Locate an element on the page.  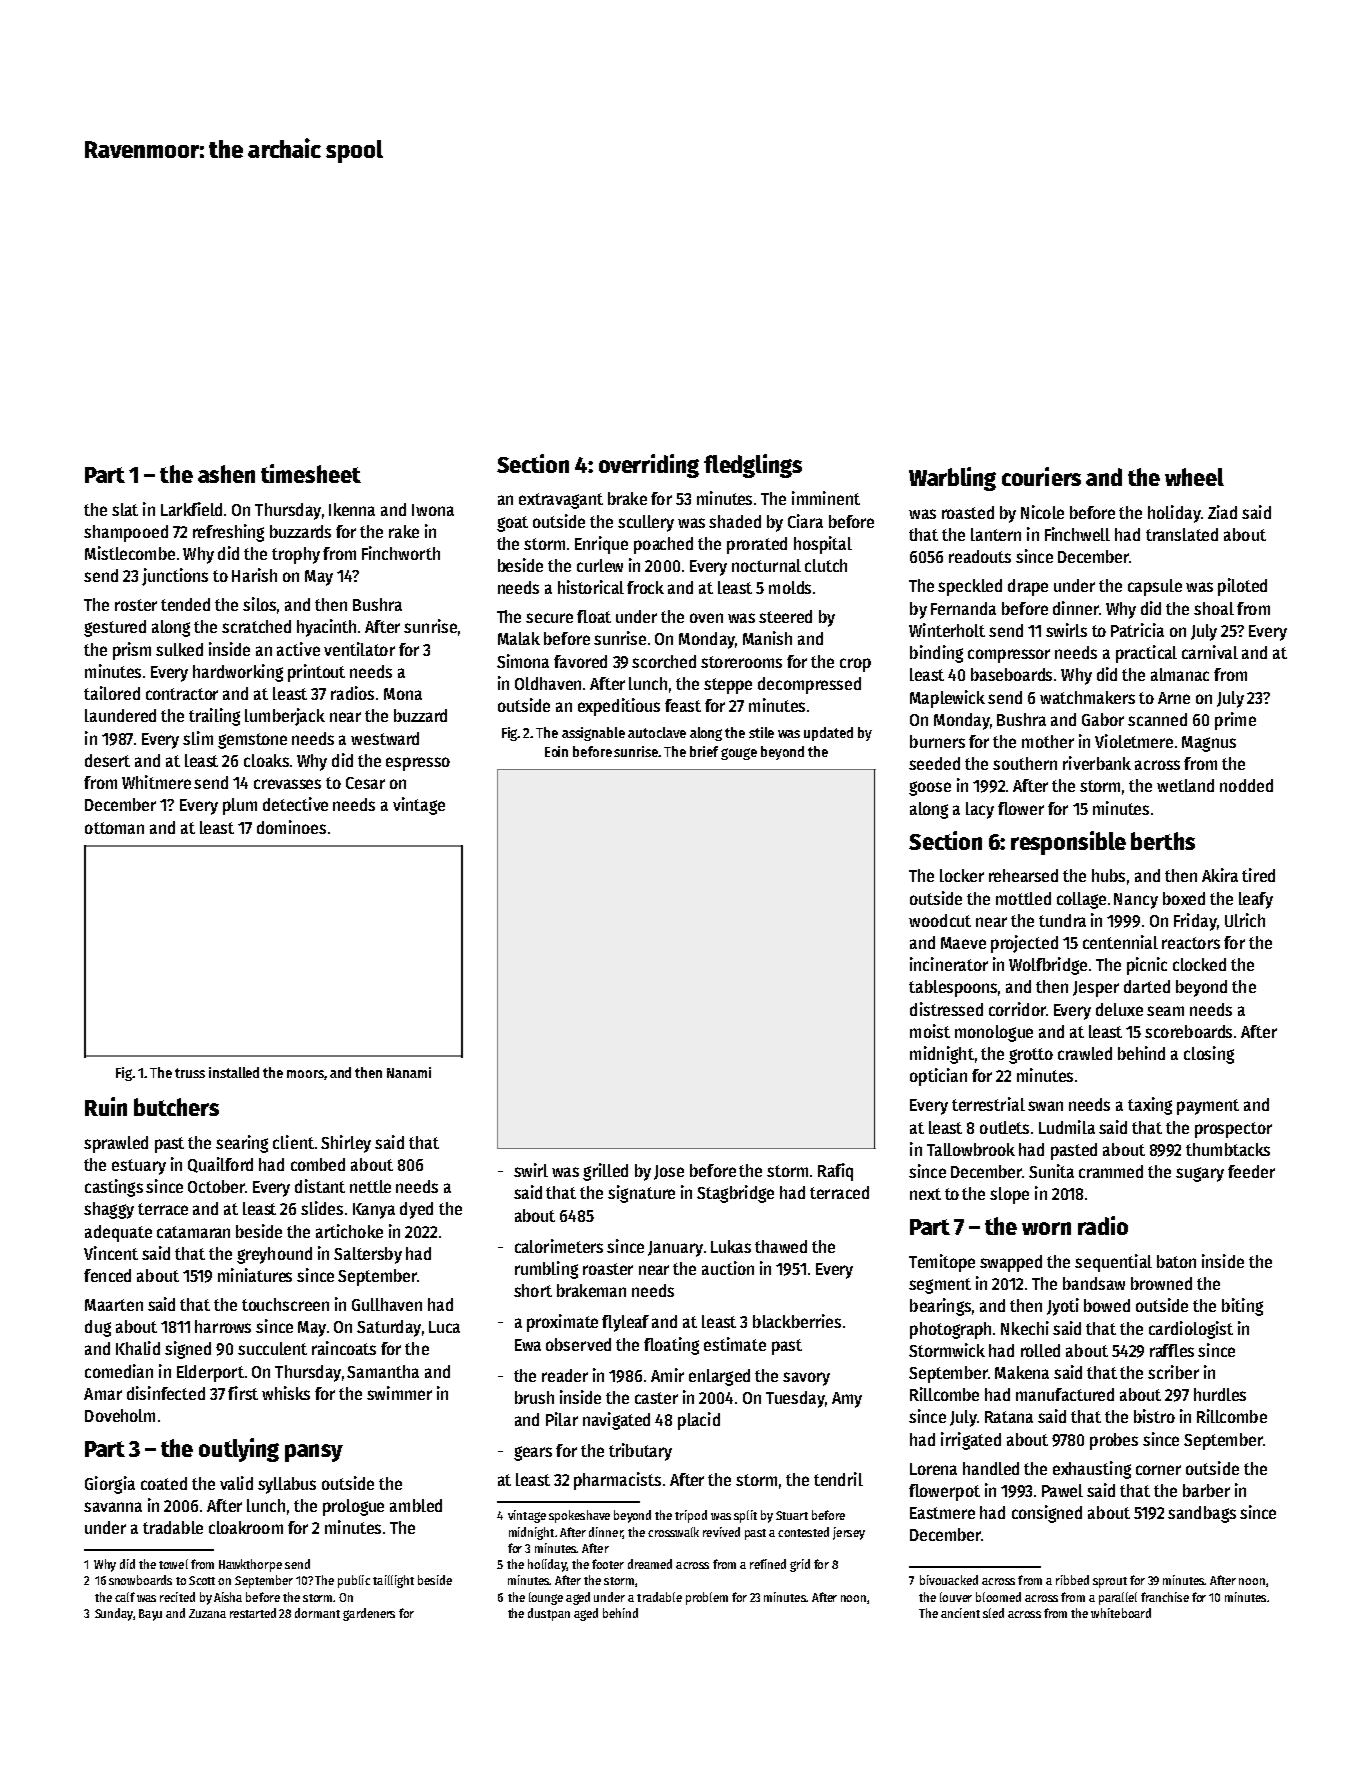
ribbed is located at coordinates (1072, 1580).
